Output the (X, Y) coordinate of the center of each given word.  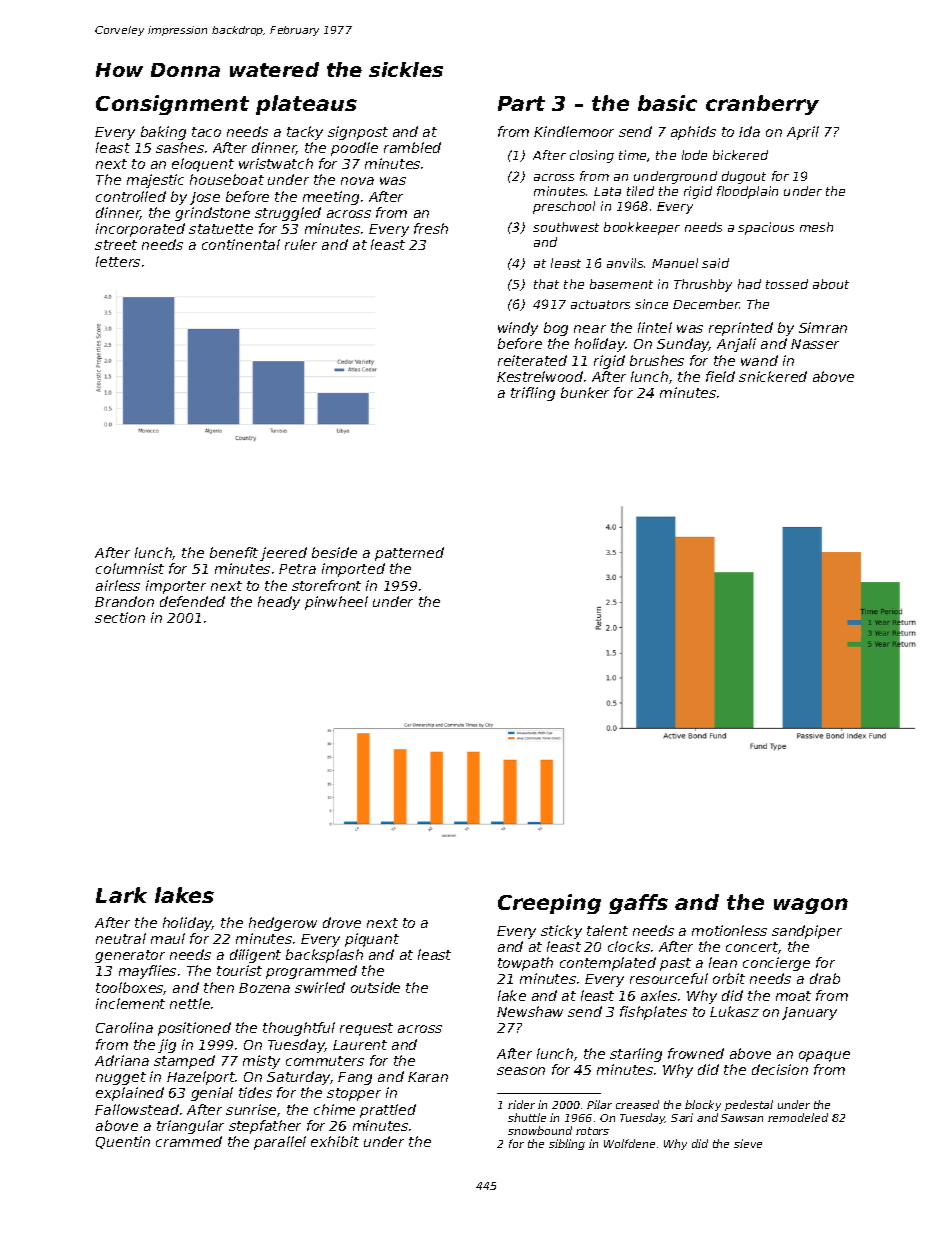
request (366, 1029)
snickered (773, 376)
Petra (297, 569)
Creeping (549, 904)
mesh (816, 227)
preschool (564, 207)
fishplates (653, 1013)
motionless (729, 930)
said (715, 263)
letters (118, 261)
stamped (184, 1062)
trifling (533, 394)
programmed (311, 972)
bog (556, 329)
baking (163, 133)
